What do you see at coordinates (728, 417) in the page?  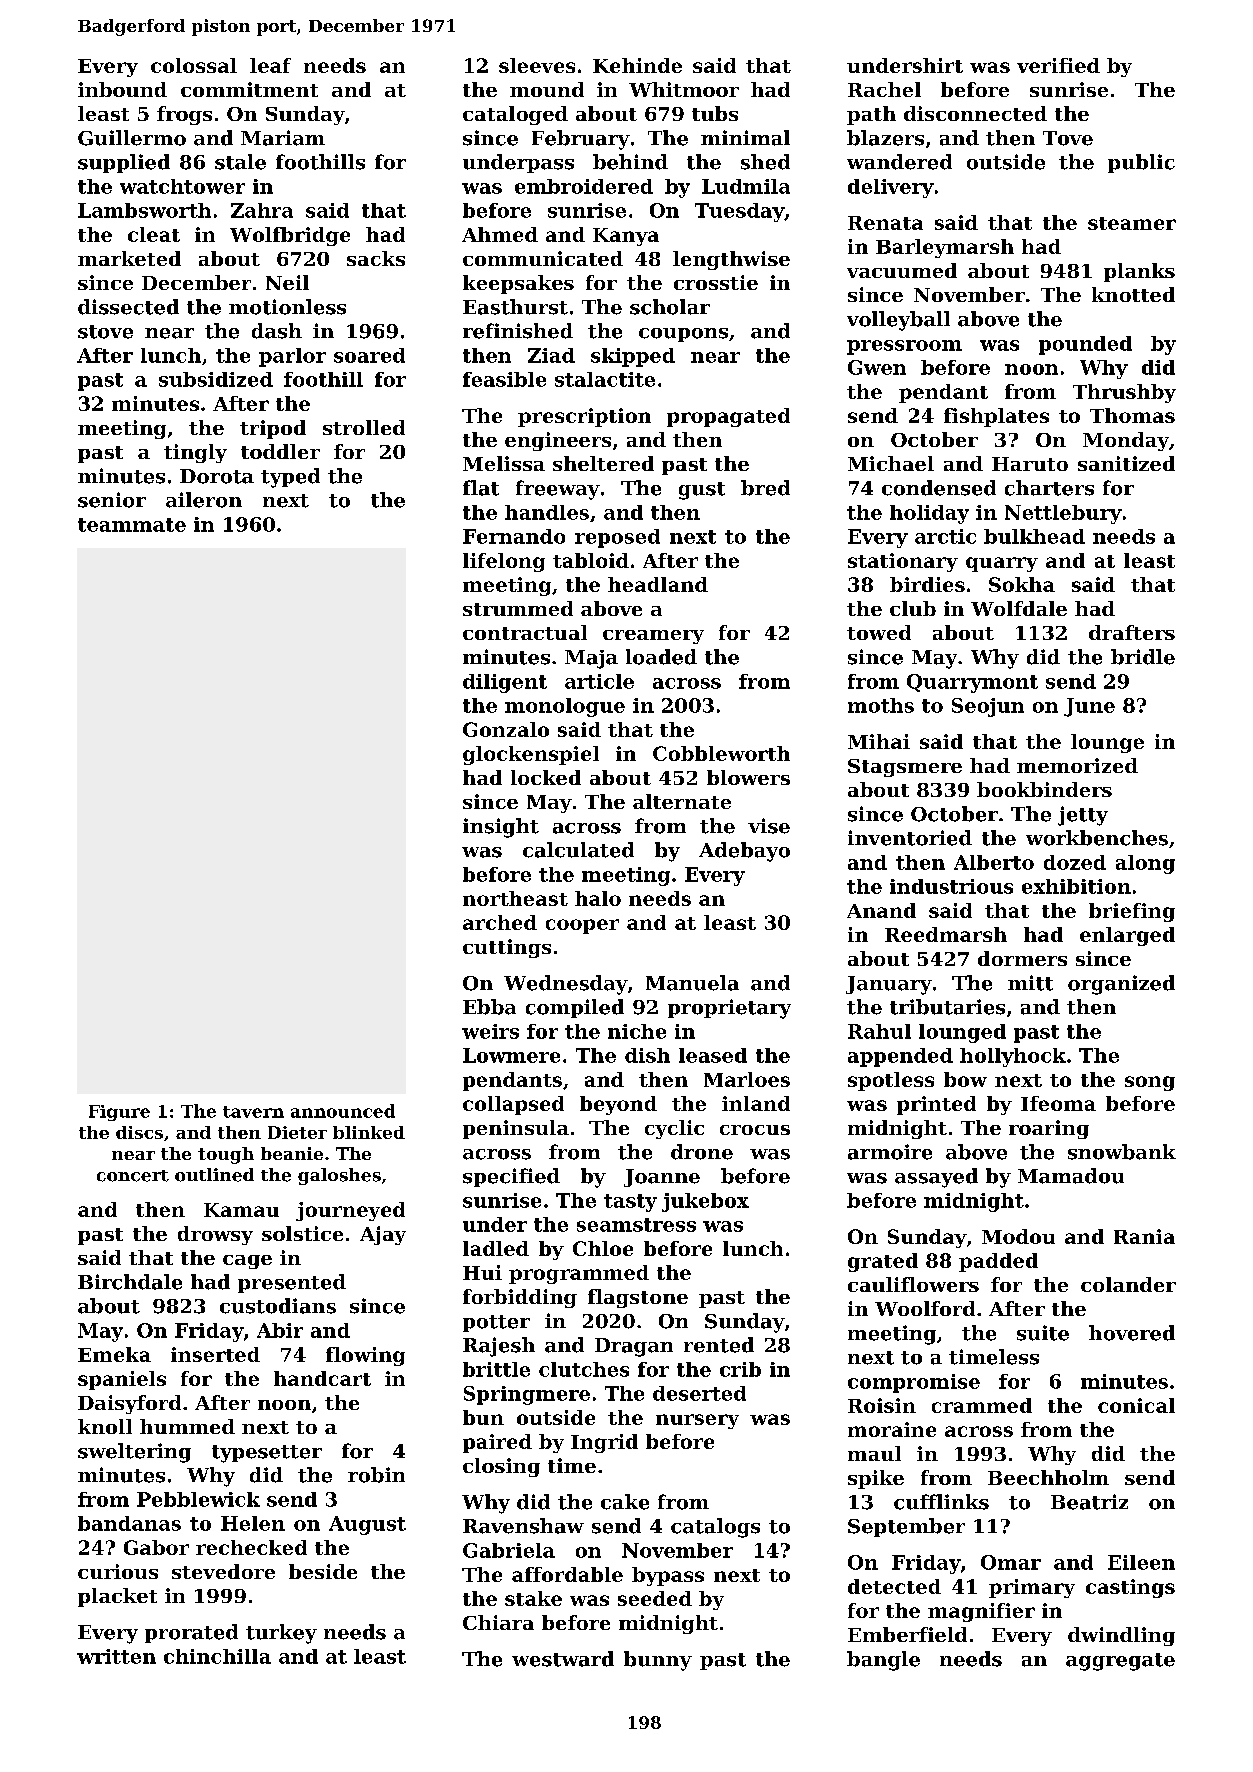 I see `propagated` at bounding box center [728, 417].
